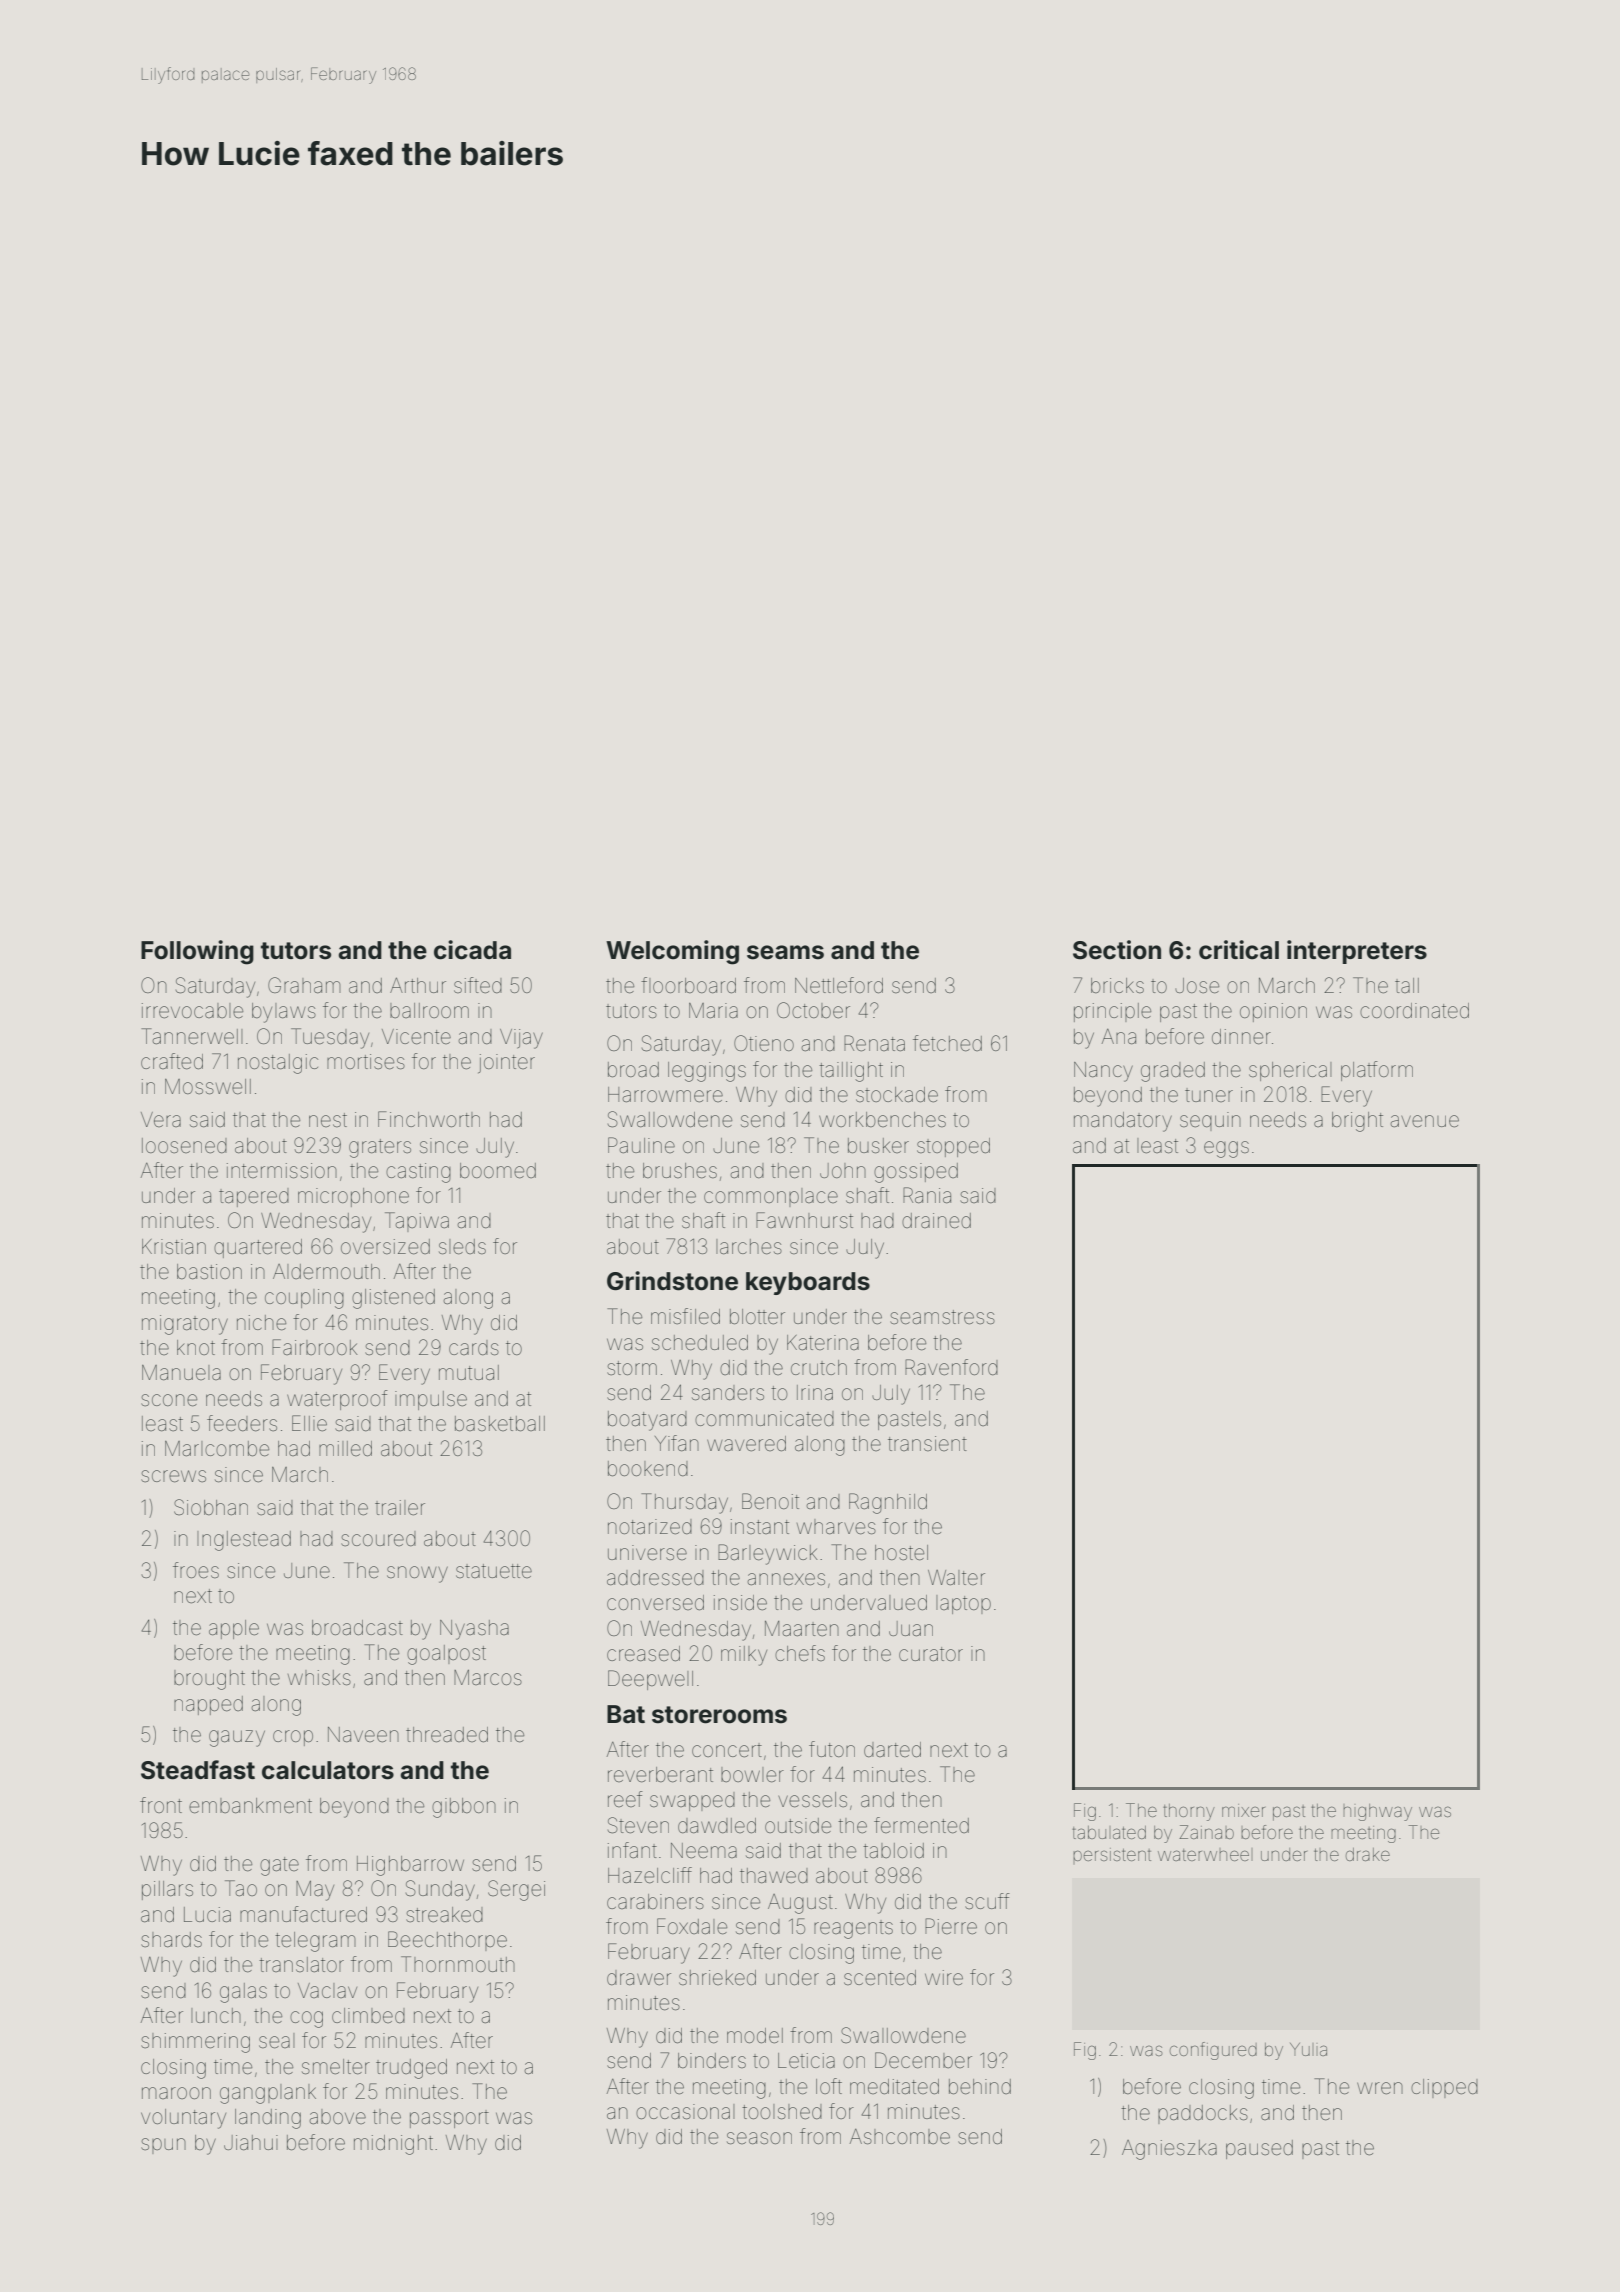 This screenshot has height=2292, width=1620. Describe the element at coordinates (472, 950) in the screenshot. I see `cicada` at that location.
